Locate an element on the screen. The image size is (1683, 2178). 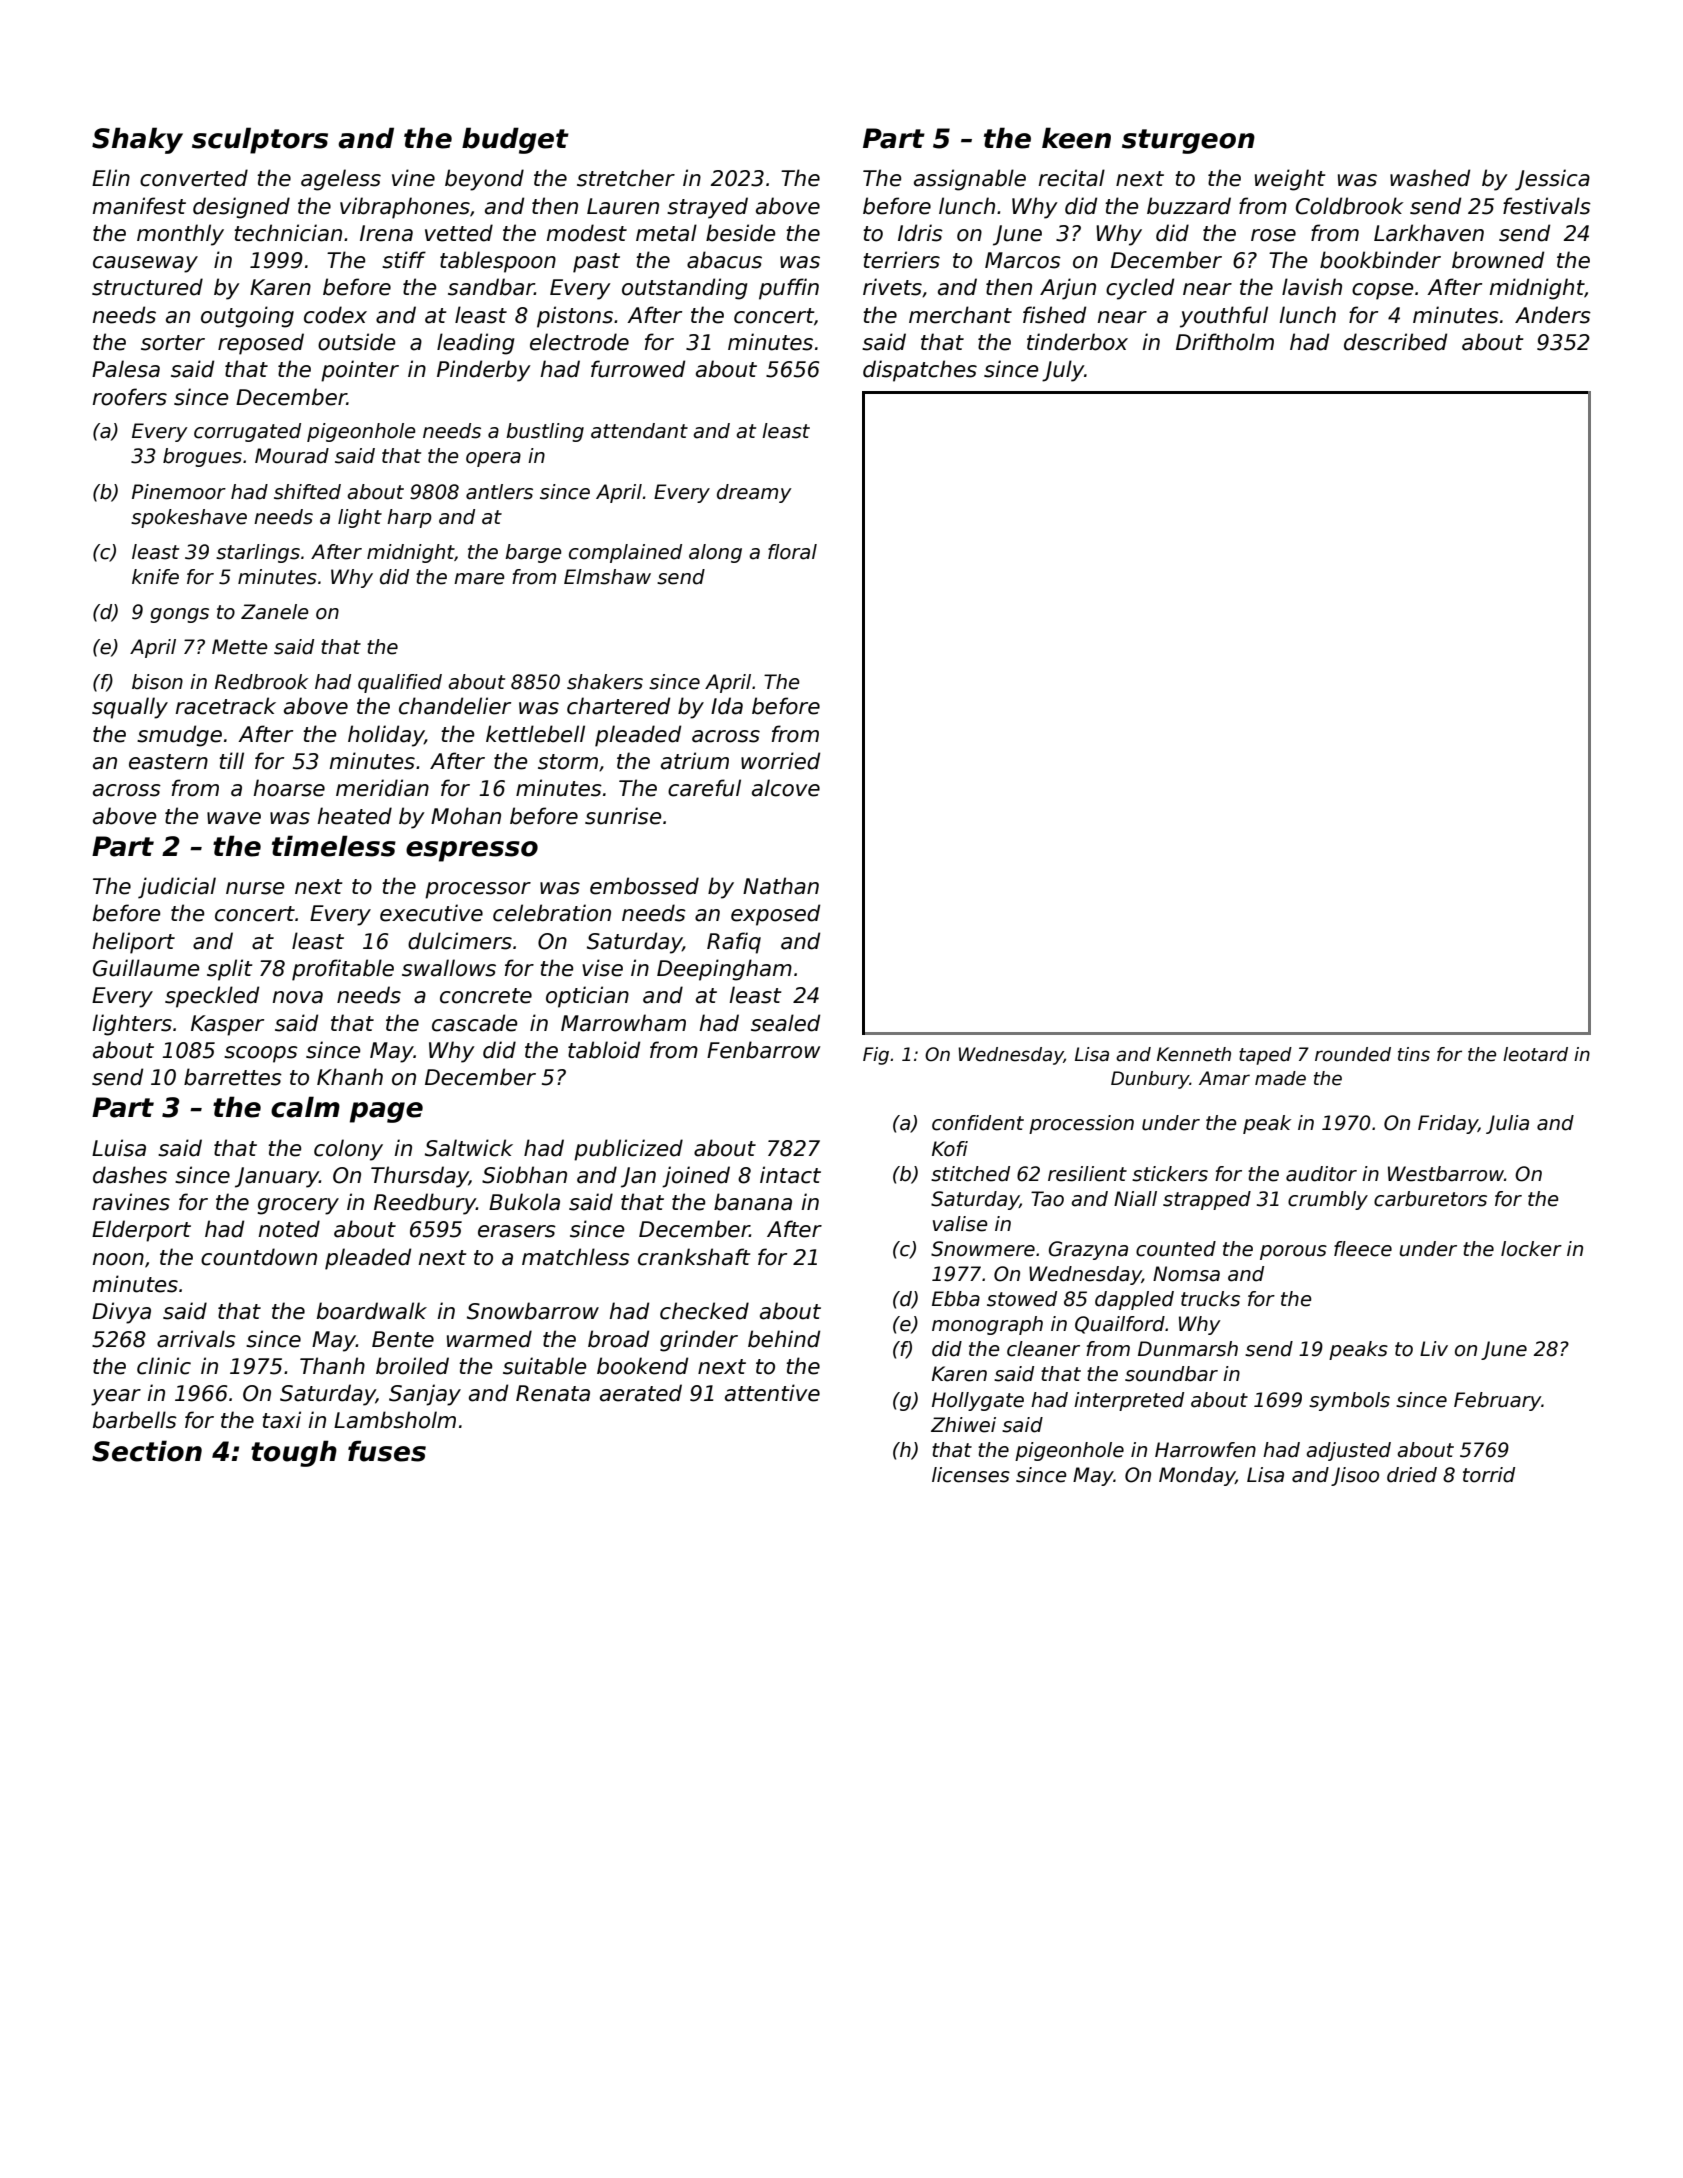
racetrack is located at coordinates (225, 706).
